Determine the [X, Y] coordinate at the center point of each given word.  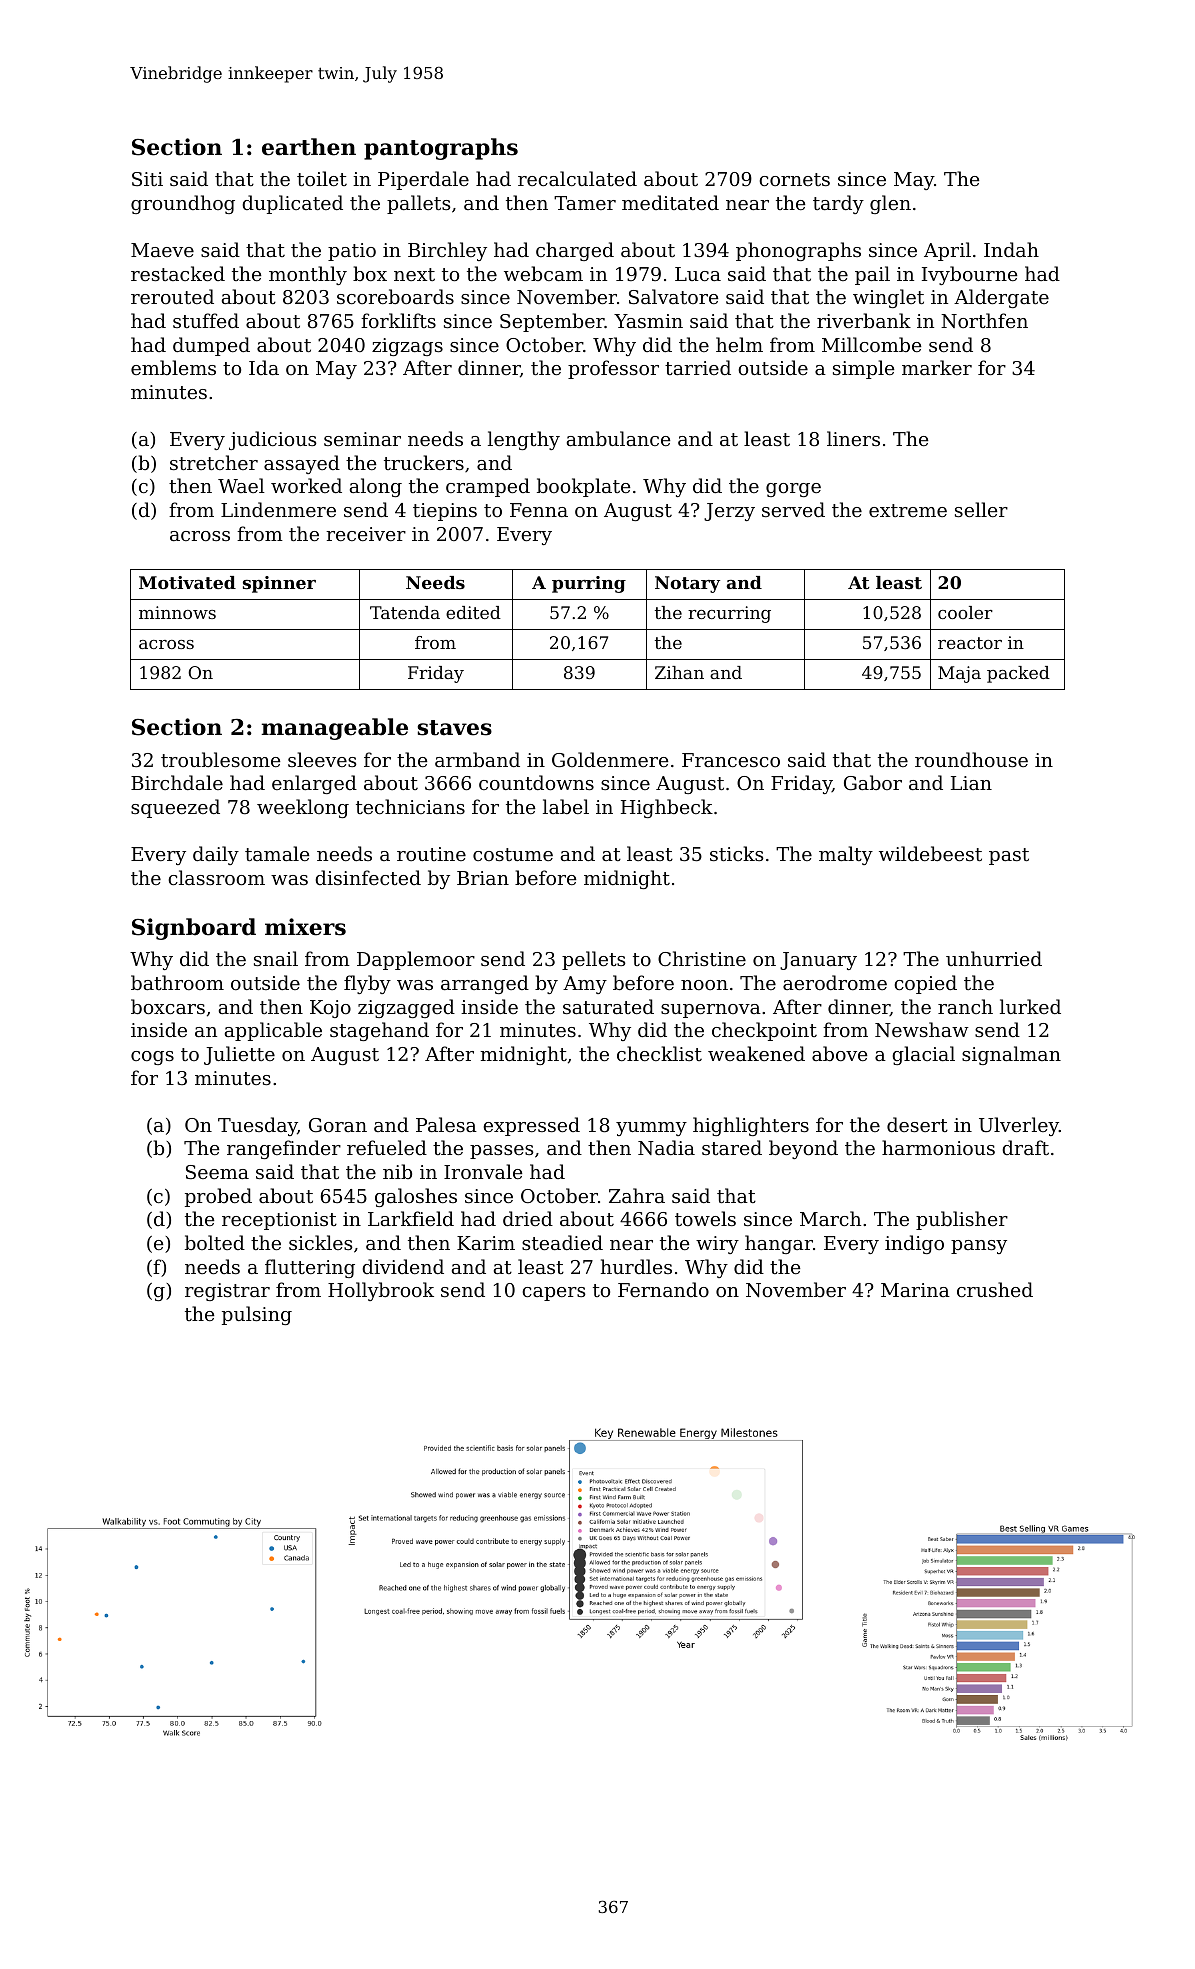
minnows [177, 612]
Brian [483, 878]
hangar [779, 1244]
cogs [152, 1058]
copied [925, 984]
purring [589, 584]
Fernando [663, 1289]
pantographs [441, 149]
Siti [147, 179]
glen [890, 204]
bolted [215, 1242]
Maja [959, 674]
